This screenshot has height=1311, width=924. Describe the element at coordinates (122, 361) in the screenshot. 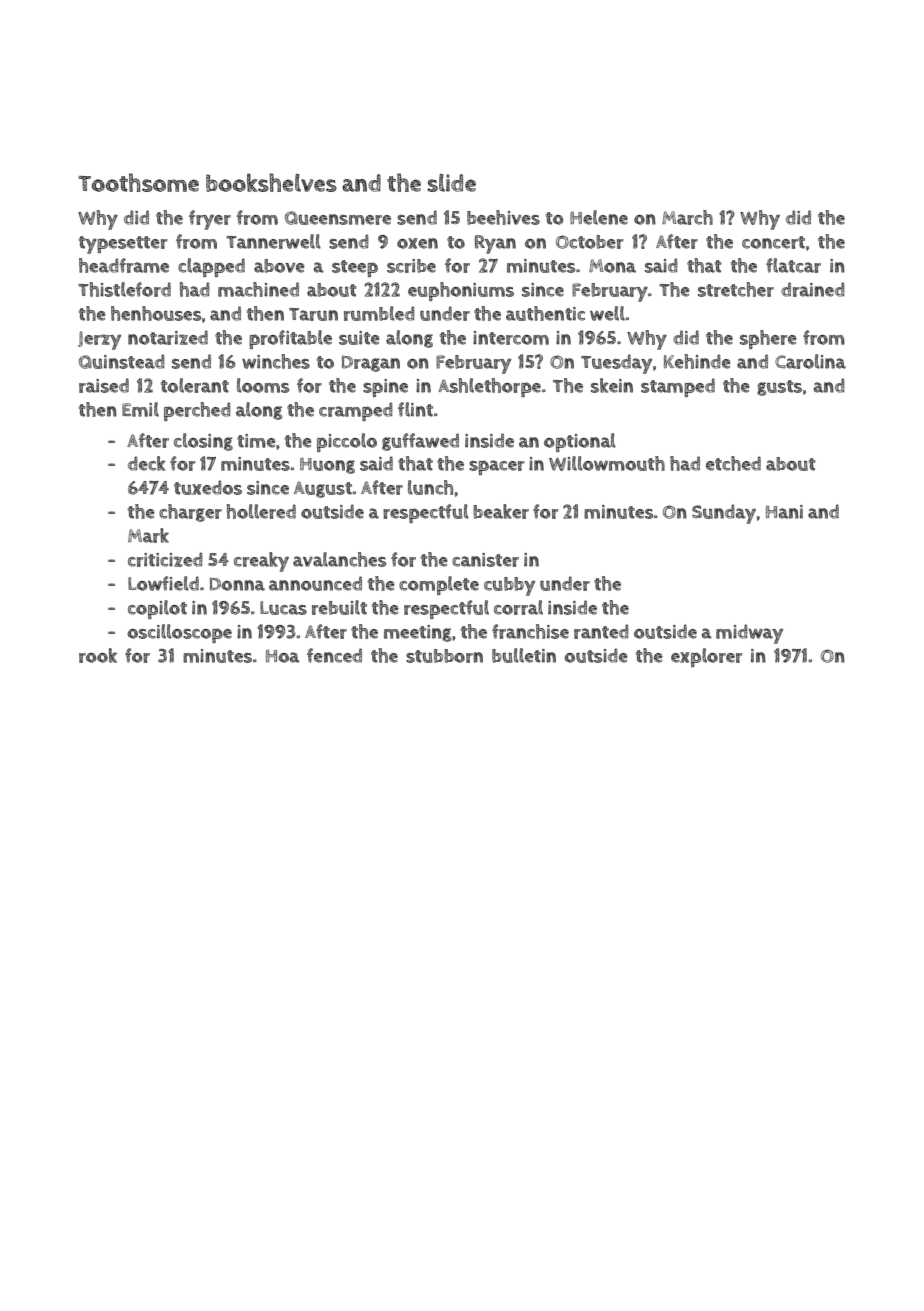

I see `Quinstead` at that location.
